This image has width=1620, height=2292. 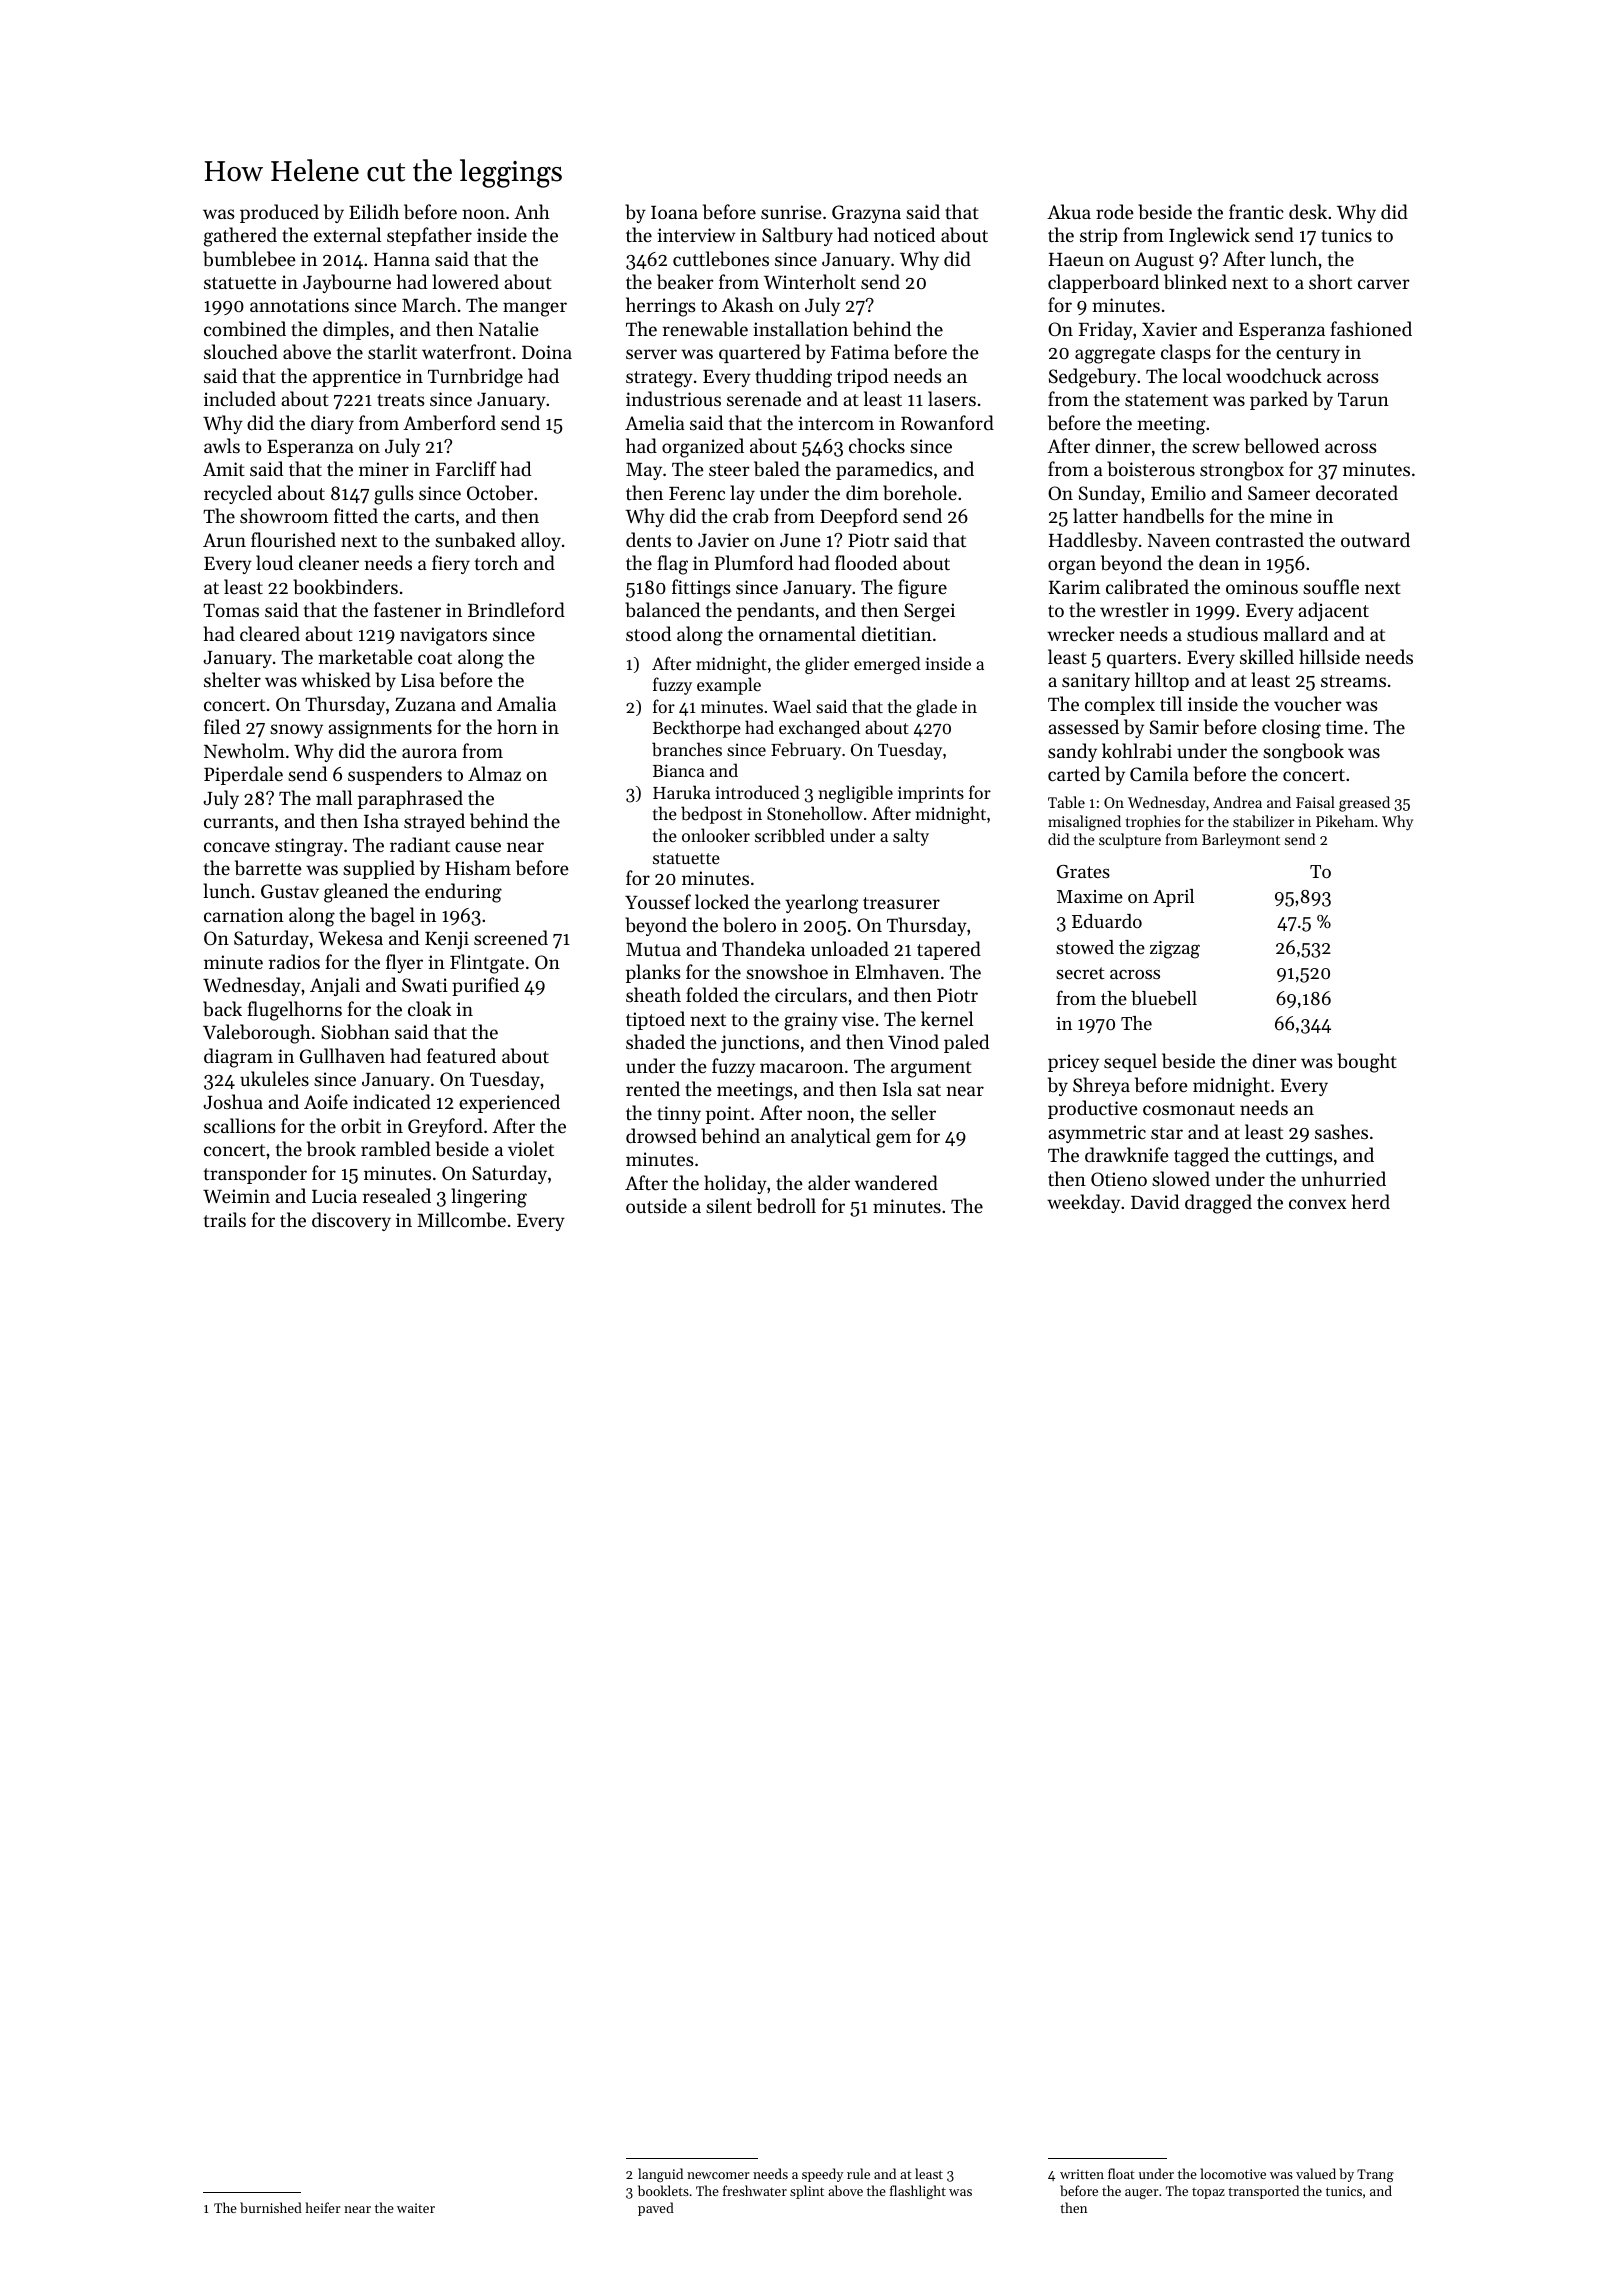 What do you see at coordinates (1137, 751) in the image?
I see `kohlrabi` at bounding box center [1137, 751].
